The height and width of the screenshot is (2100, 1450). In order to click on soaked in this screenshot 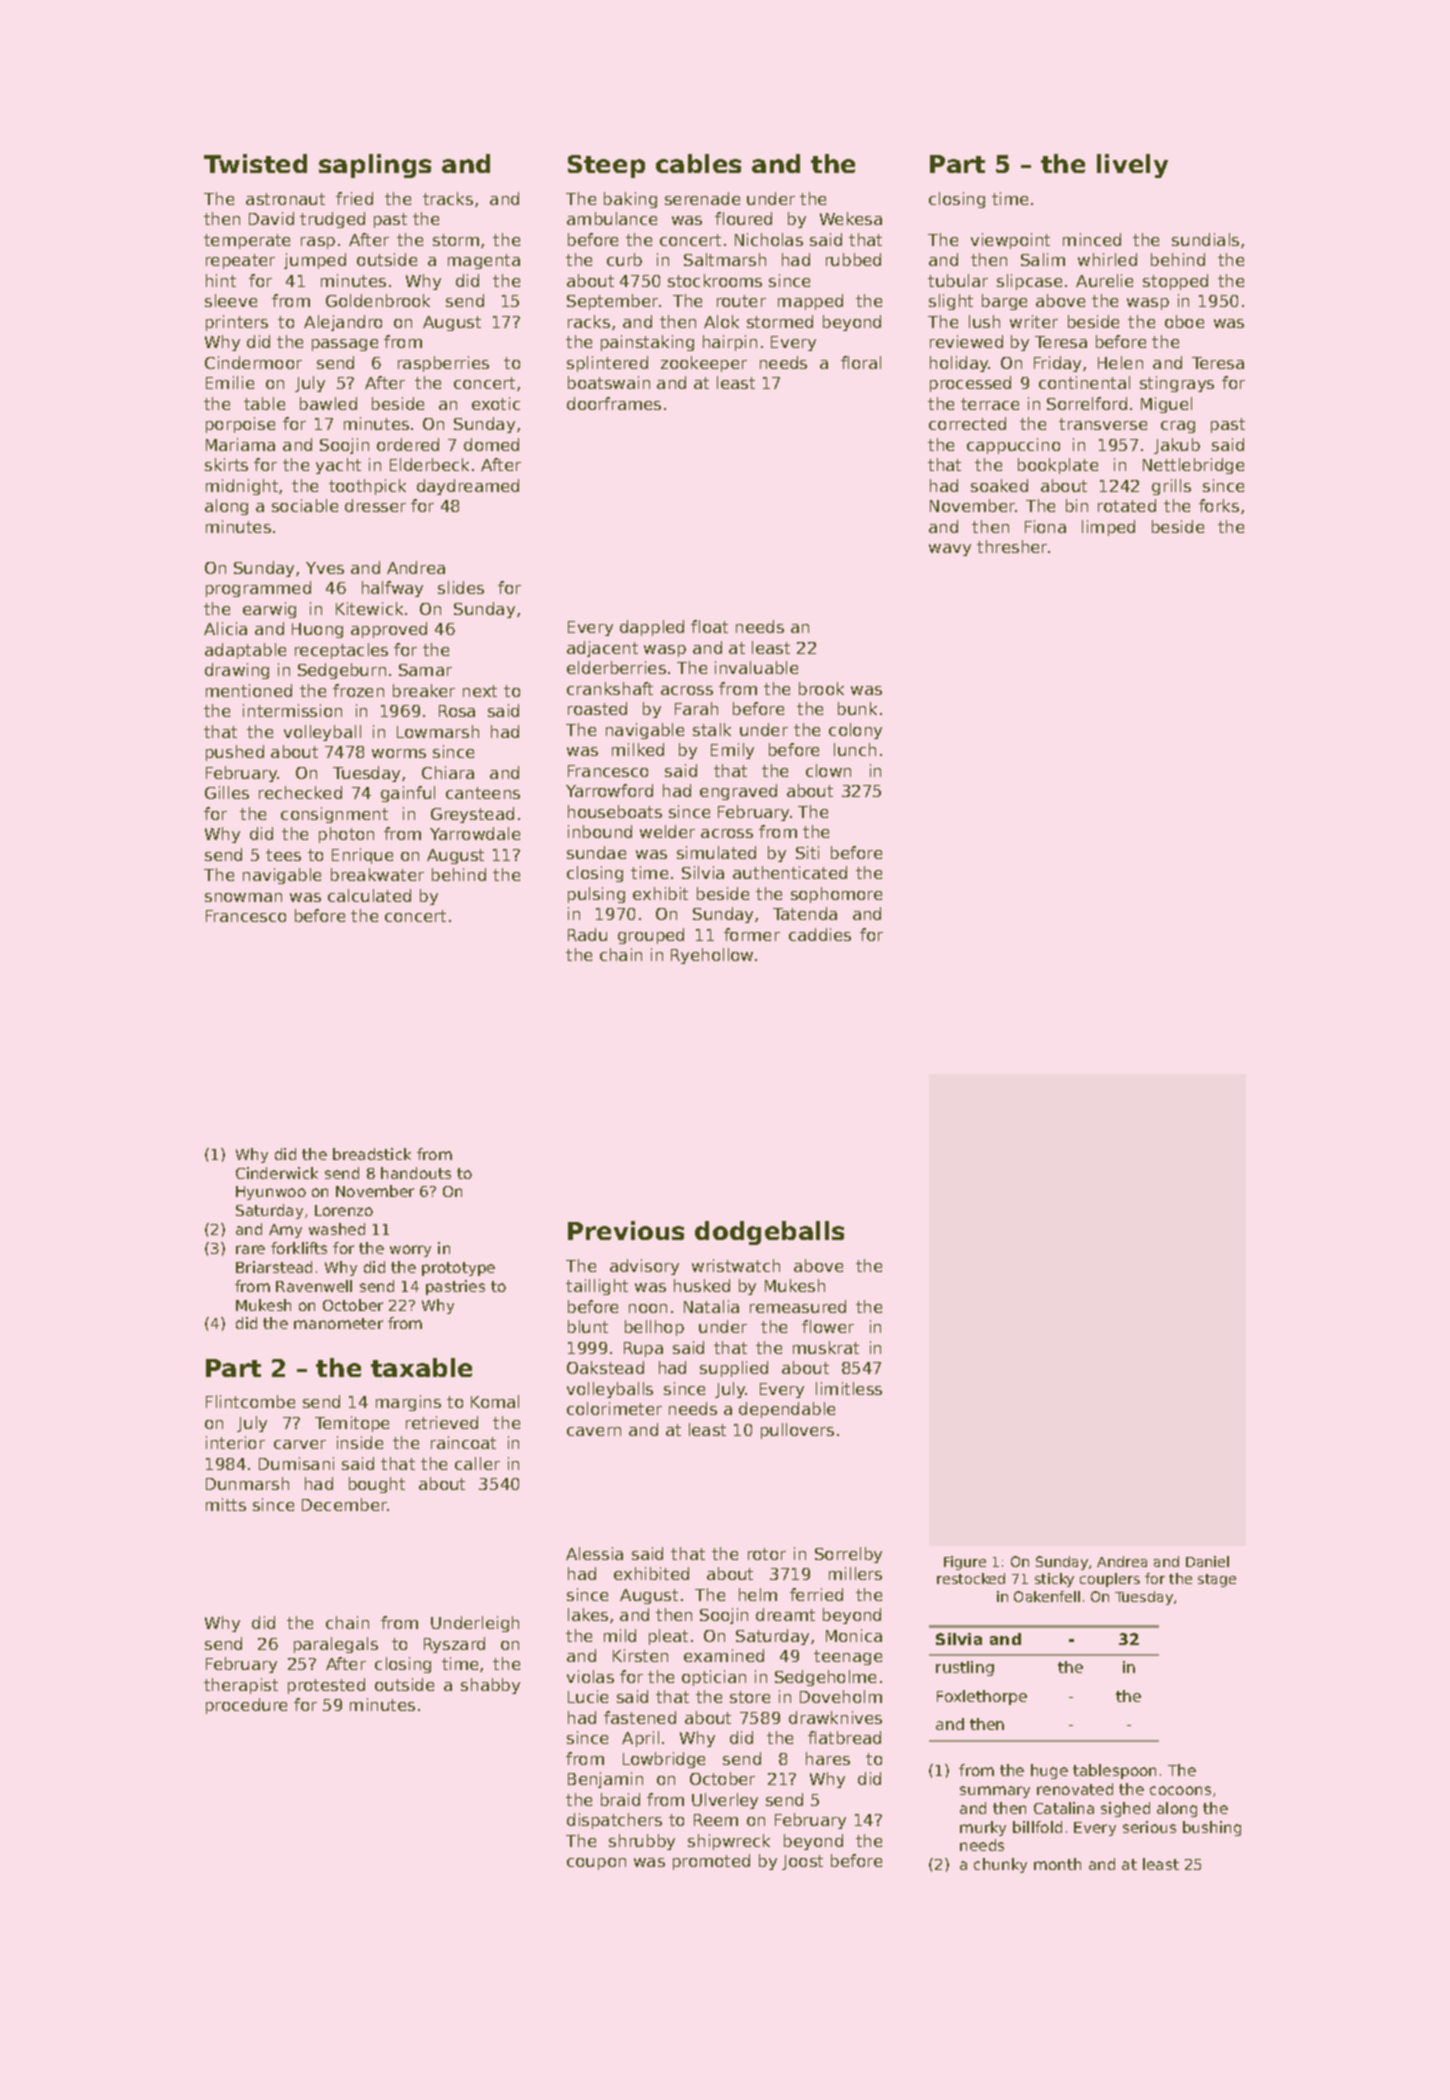, I will do `click(999, 485)`.
